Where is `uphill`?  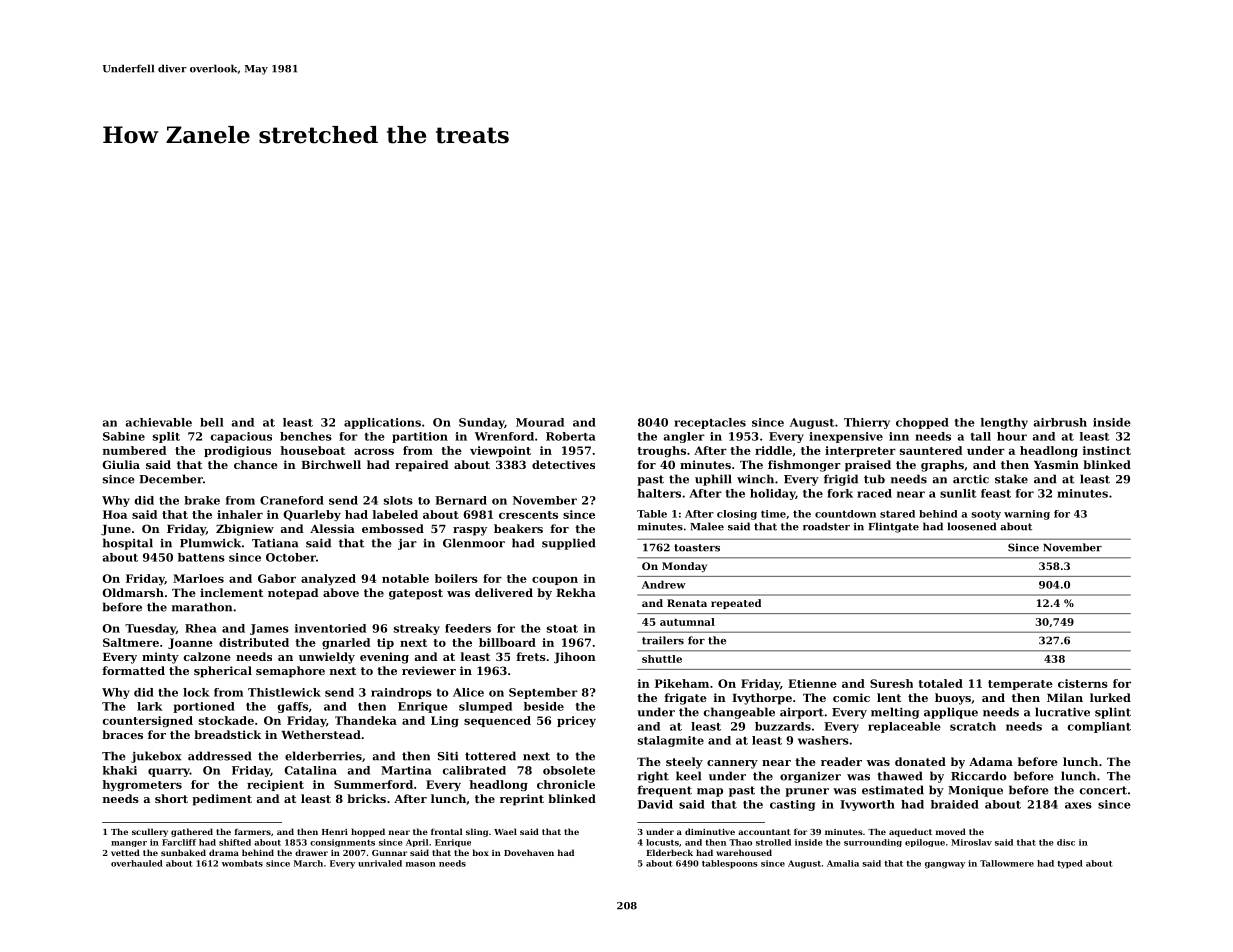
uphill is located at coordinates (713, 480).
